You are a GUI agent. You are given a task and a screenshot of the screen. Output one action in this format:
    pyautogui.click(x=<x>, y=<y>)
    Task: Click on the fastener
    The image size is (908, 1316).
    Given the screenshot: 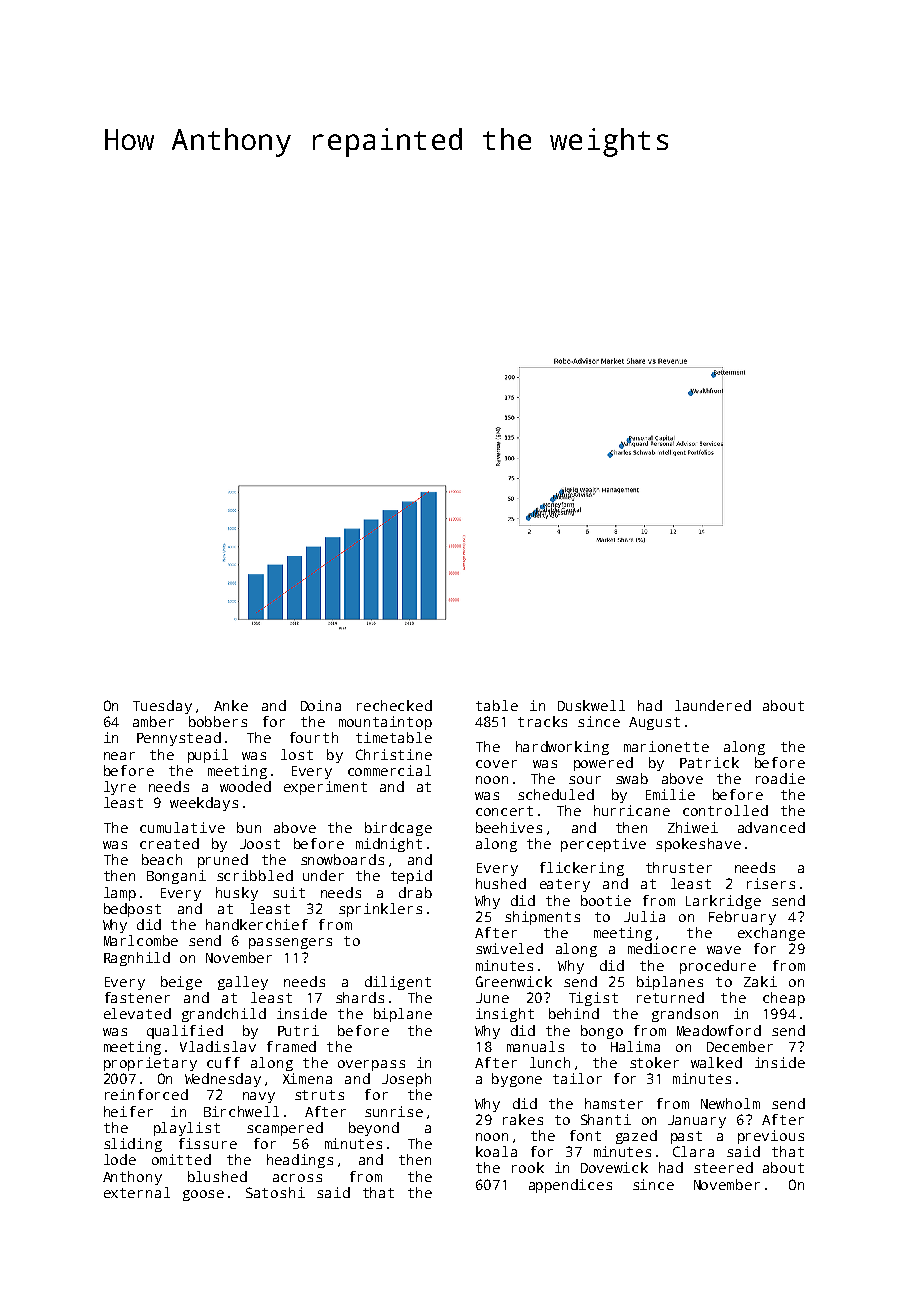 What is the action you would take?
    pyautogui.click(x=137, y=997)
